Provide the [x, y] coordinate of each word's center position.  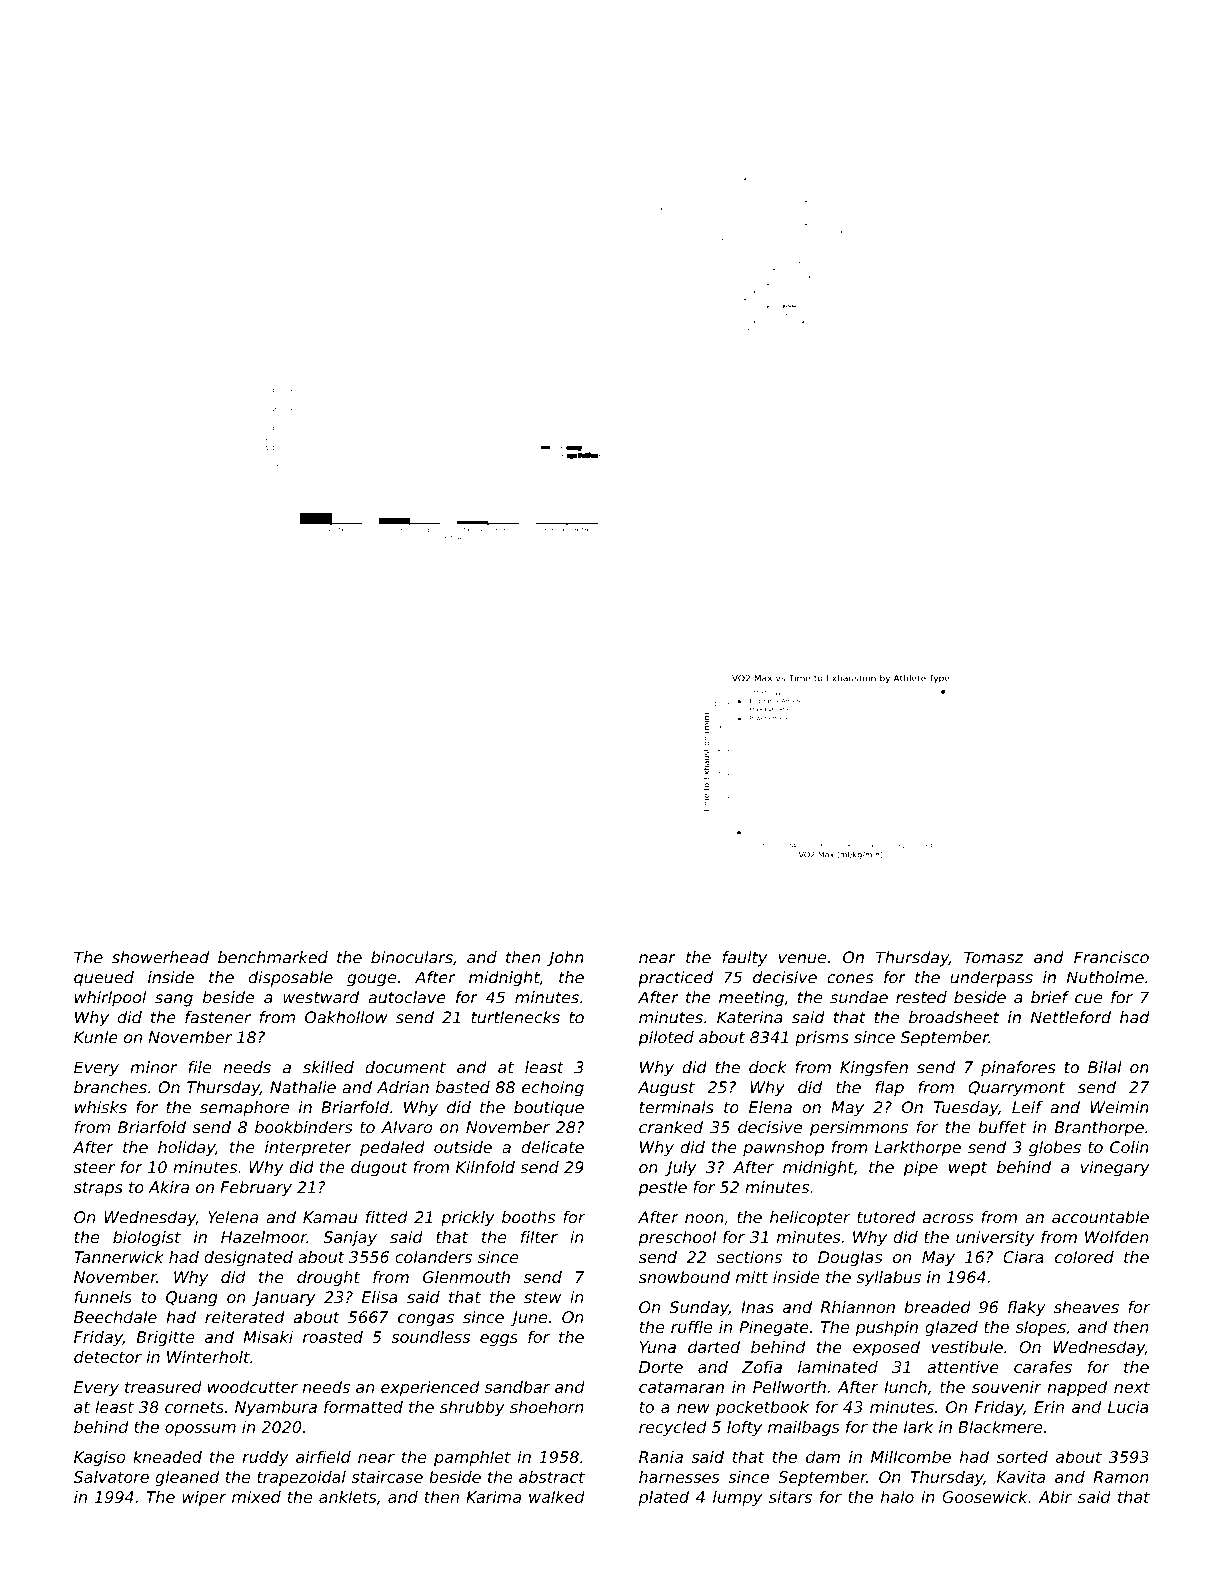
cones [850, 979]
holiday [186, 1149]
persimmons [859, 1129]
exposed [886, 1349]
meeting [751, 999]
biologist [147, 1239]
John [565, 959]
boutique [549, 1109]
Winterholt [208, 1357]
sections [749, 1257]
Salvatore [111, 1477]
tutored [886, 1217]
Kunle [96, 1037]
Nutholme [1105, 977]
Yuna [658, 1347]
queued [104, 979]
